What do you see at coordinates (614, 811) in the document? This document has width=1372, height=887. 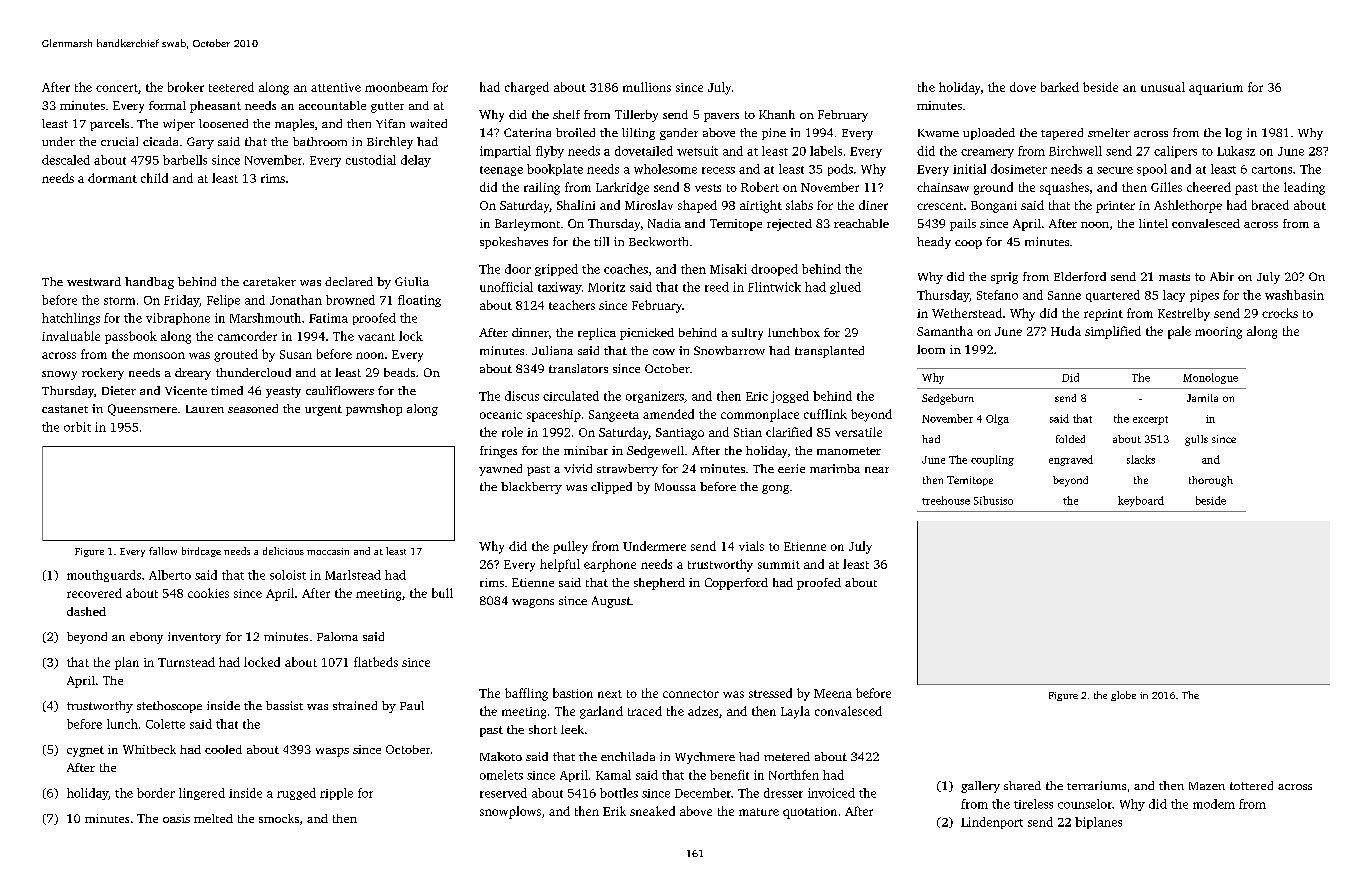 I see `Erik` at bounding box center [614, 811].
